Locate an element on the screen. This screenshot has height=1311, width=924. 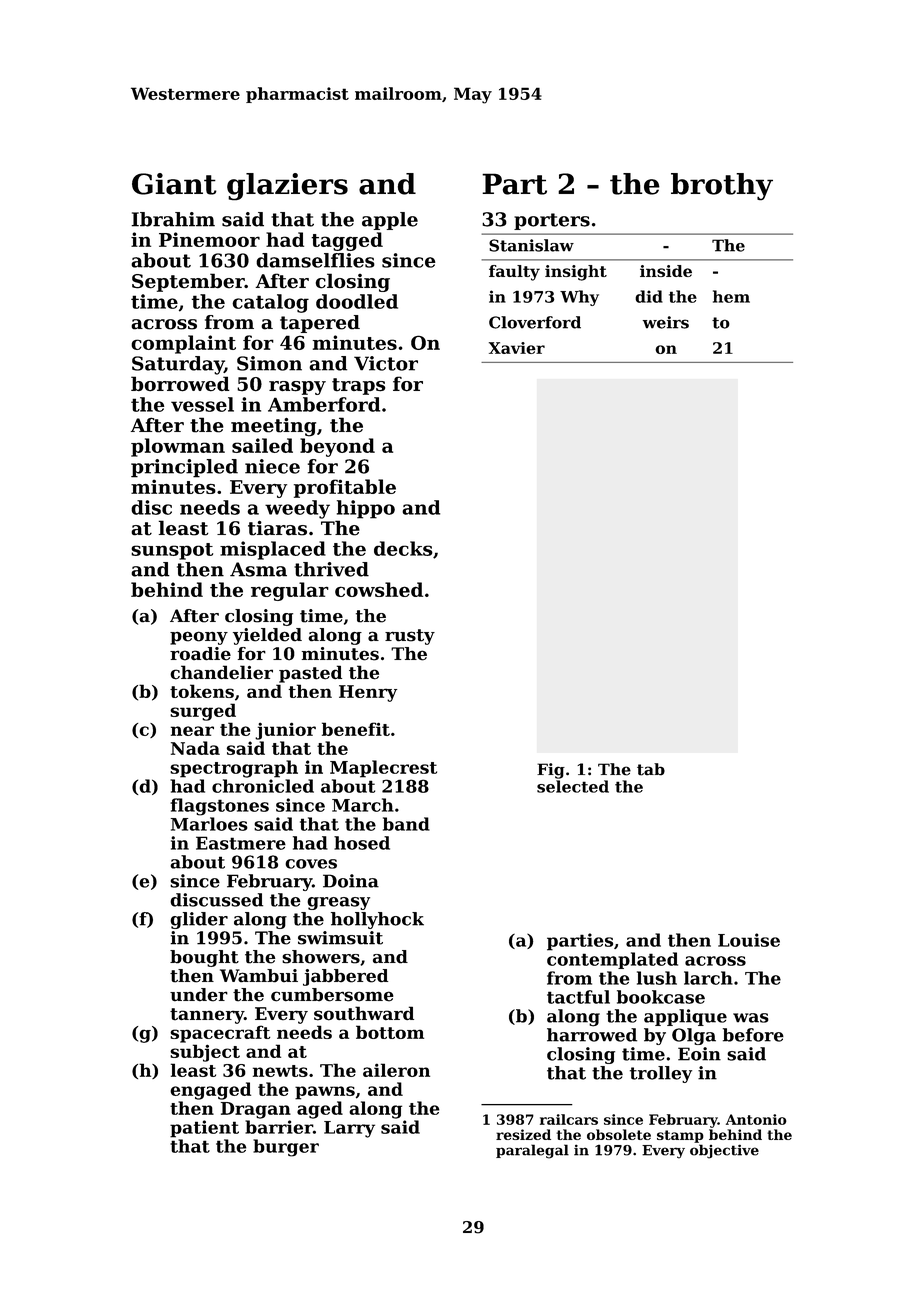
hollyhock is located at coordinates (377, 920).
